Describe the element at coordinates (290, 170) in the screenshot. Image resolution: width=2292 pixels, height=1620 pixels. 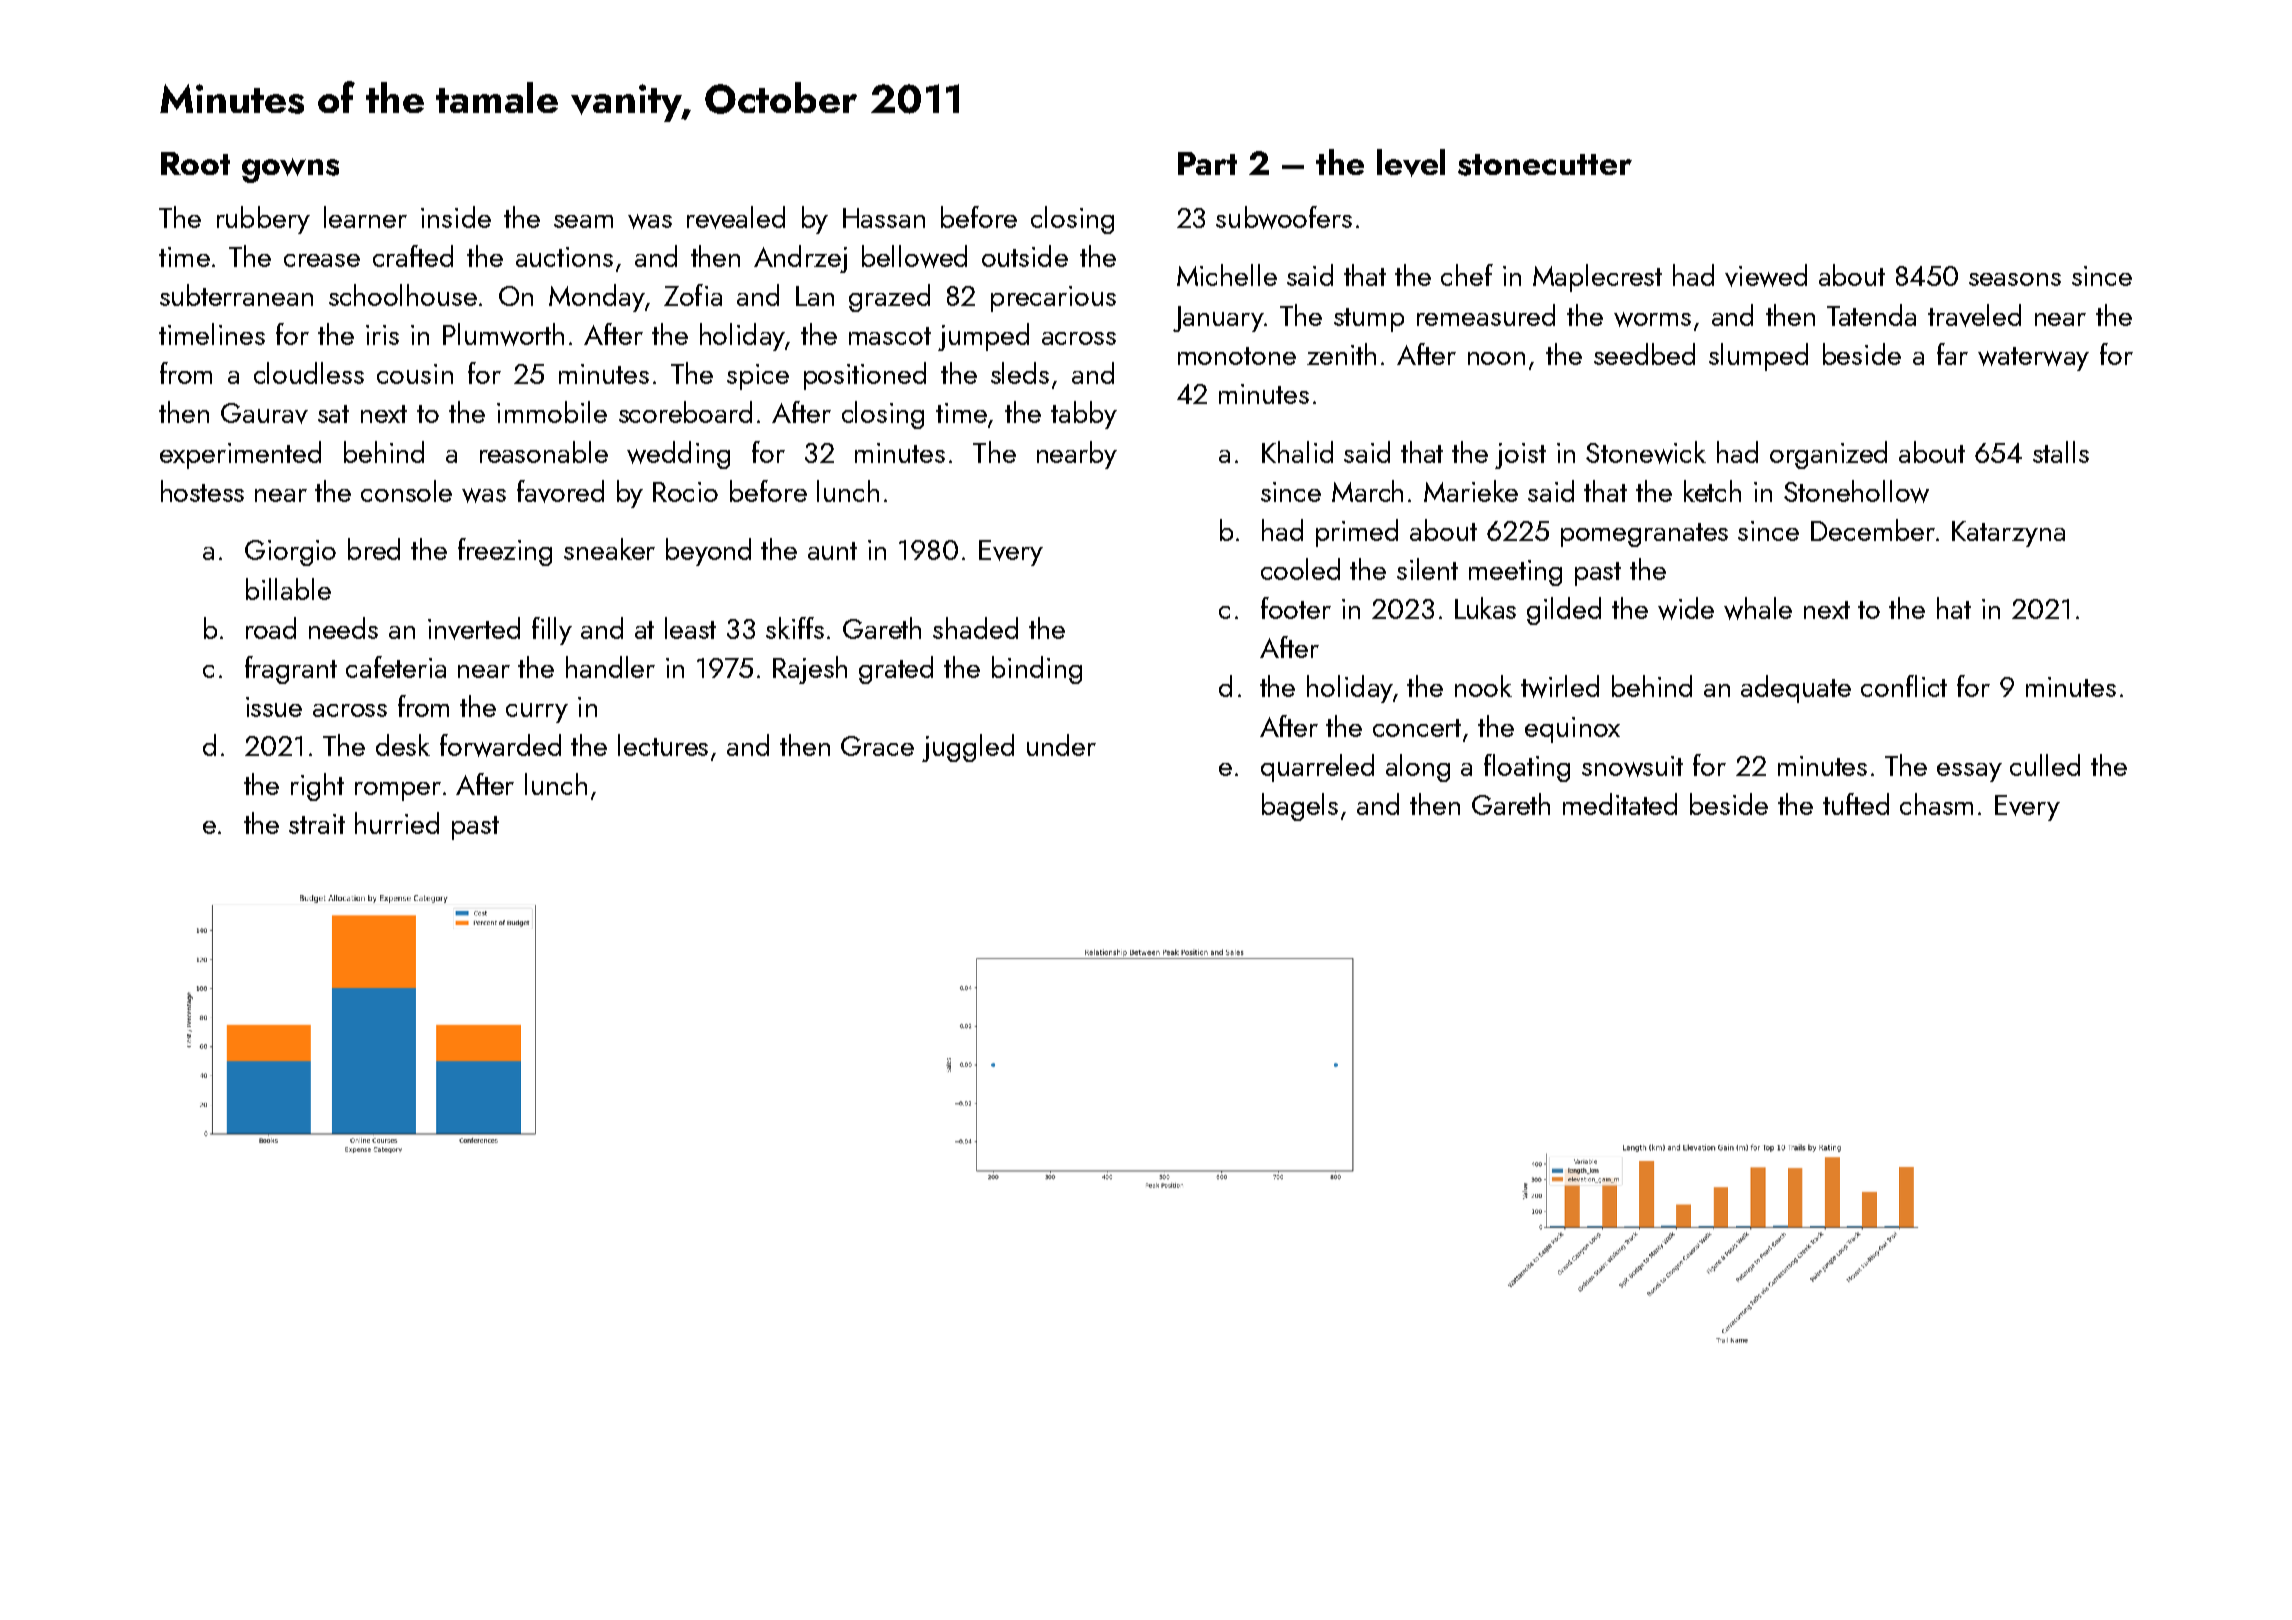
I see `gowns` at that location.
